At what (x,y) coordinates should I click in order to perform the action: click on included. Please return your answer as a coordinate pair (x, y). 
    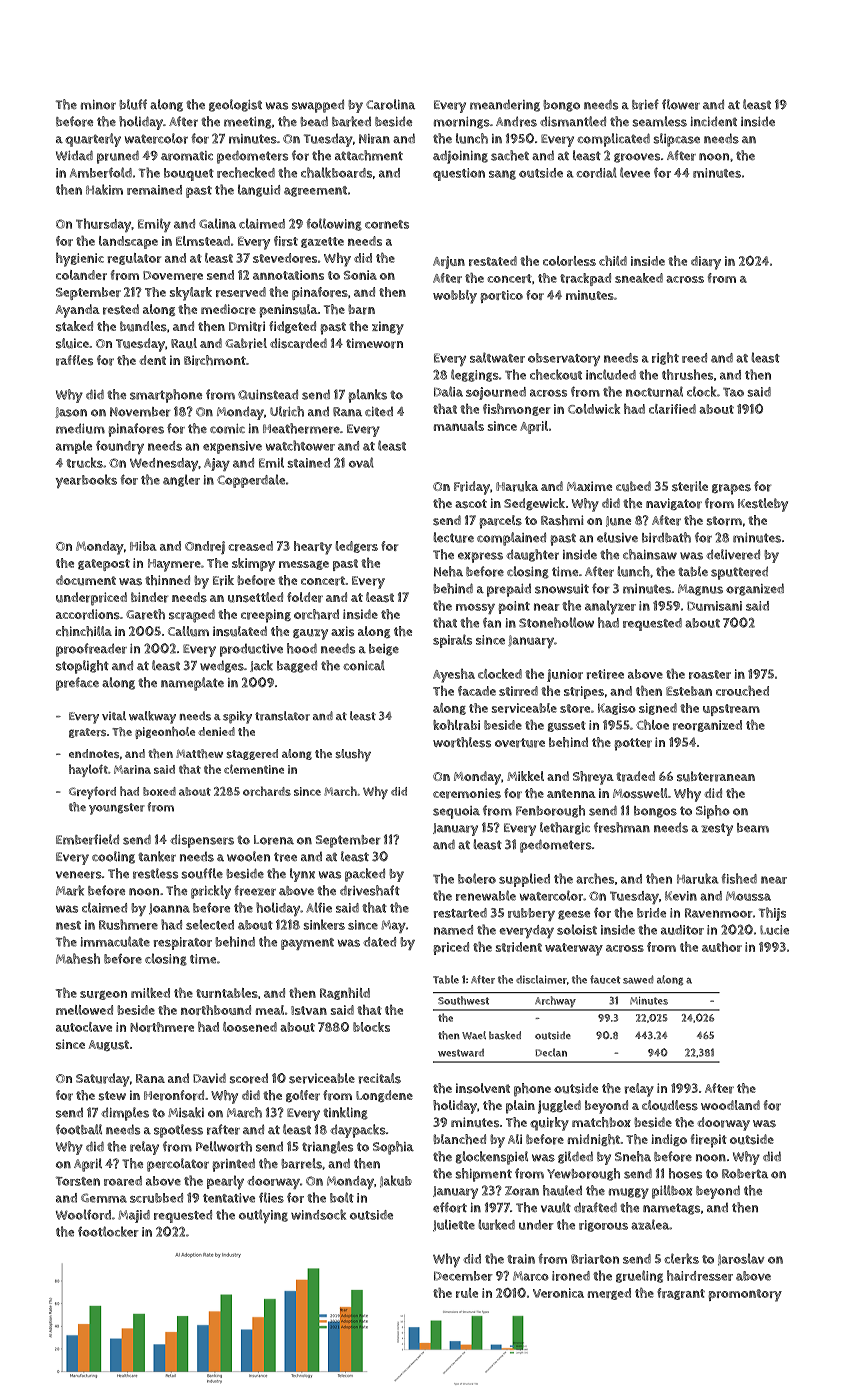
    Looking at the image, I should click on (611, 374).
